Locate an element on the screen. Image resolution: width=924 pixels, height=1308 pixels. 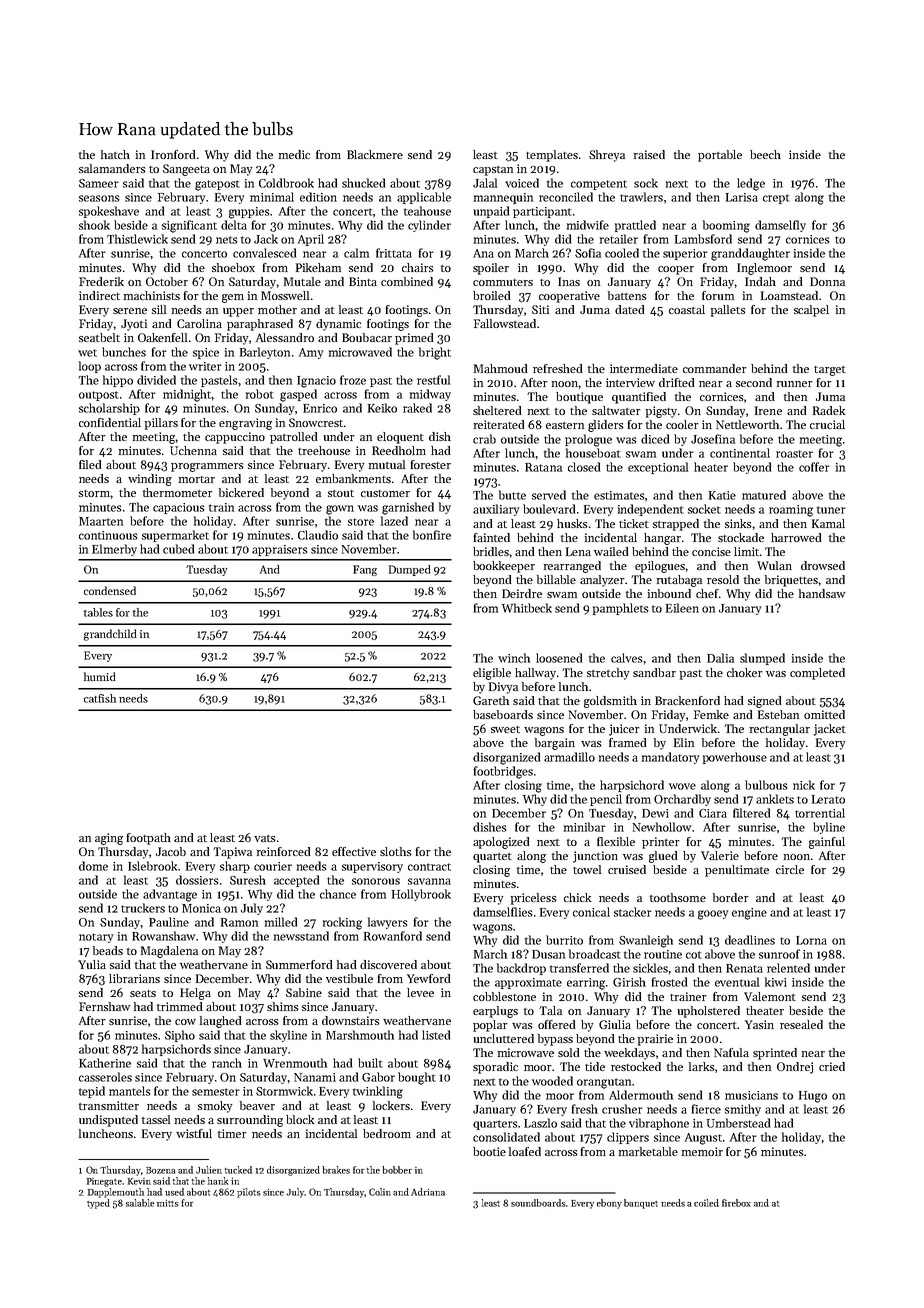
exceptional is located at coordinates (658, 468).
